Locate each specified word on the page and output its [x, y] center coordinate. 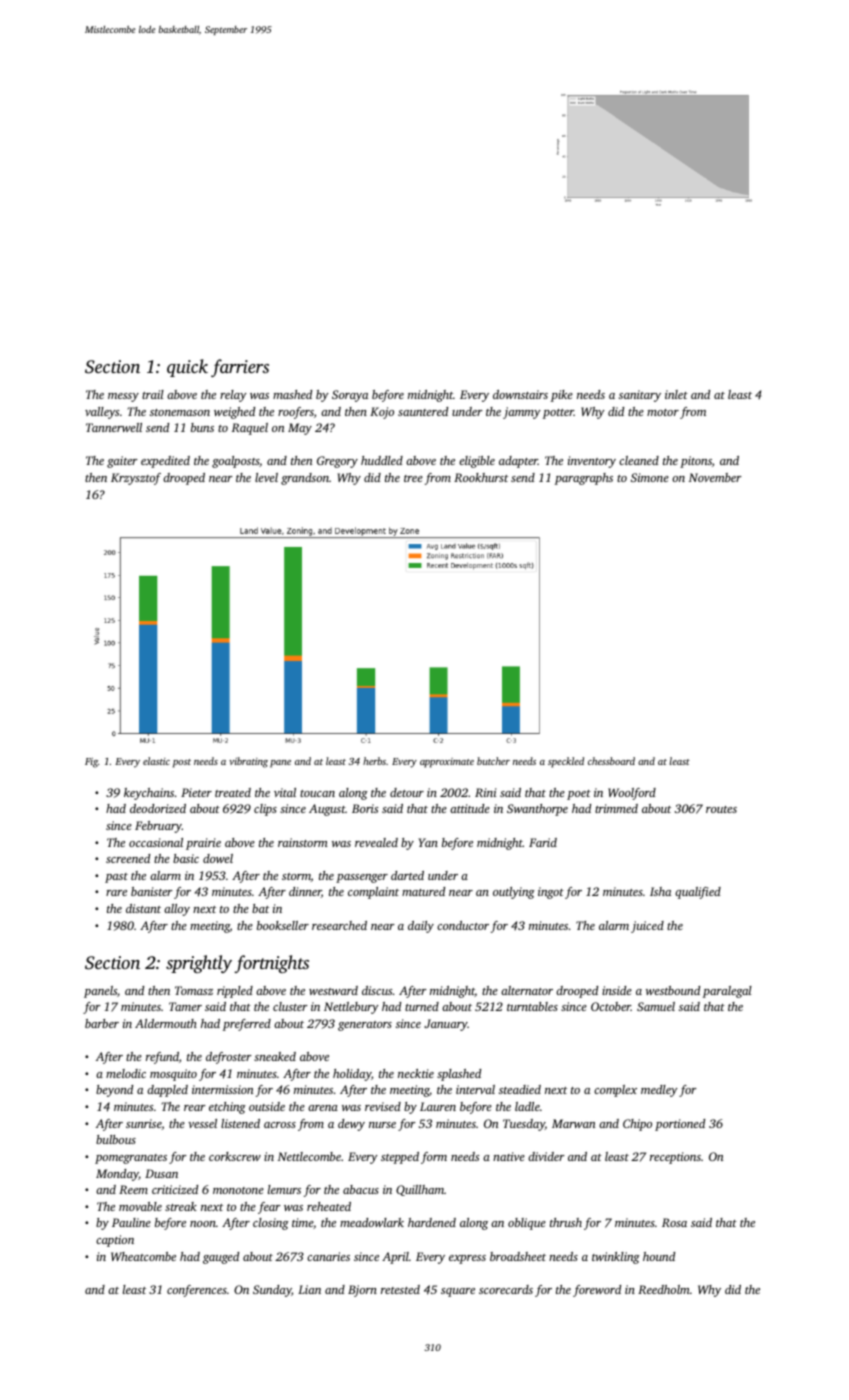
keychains [149, 794]
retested [400, 1289]
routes [721, 809]
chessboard [611, 761]
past [116, 878]
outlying [514, 893]
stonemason [180, 412]
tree [413, 478]
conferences [197, 1291]
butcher [493, 761]
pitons [696, 462]
